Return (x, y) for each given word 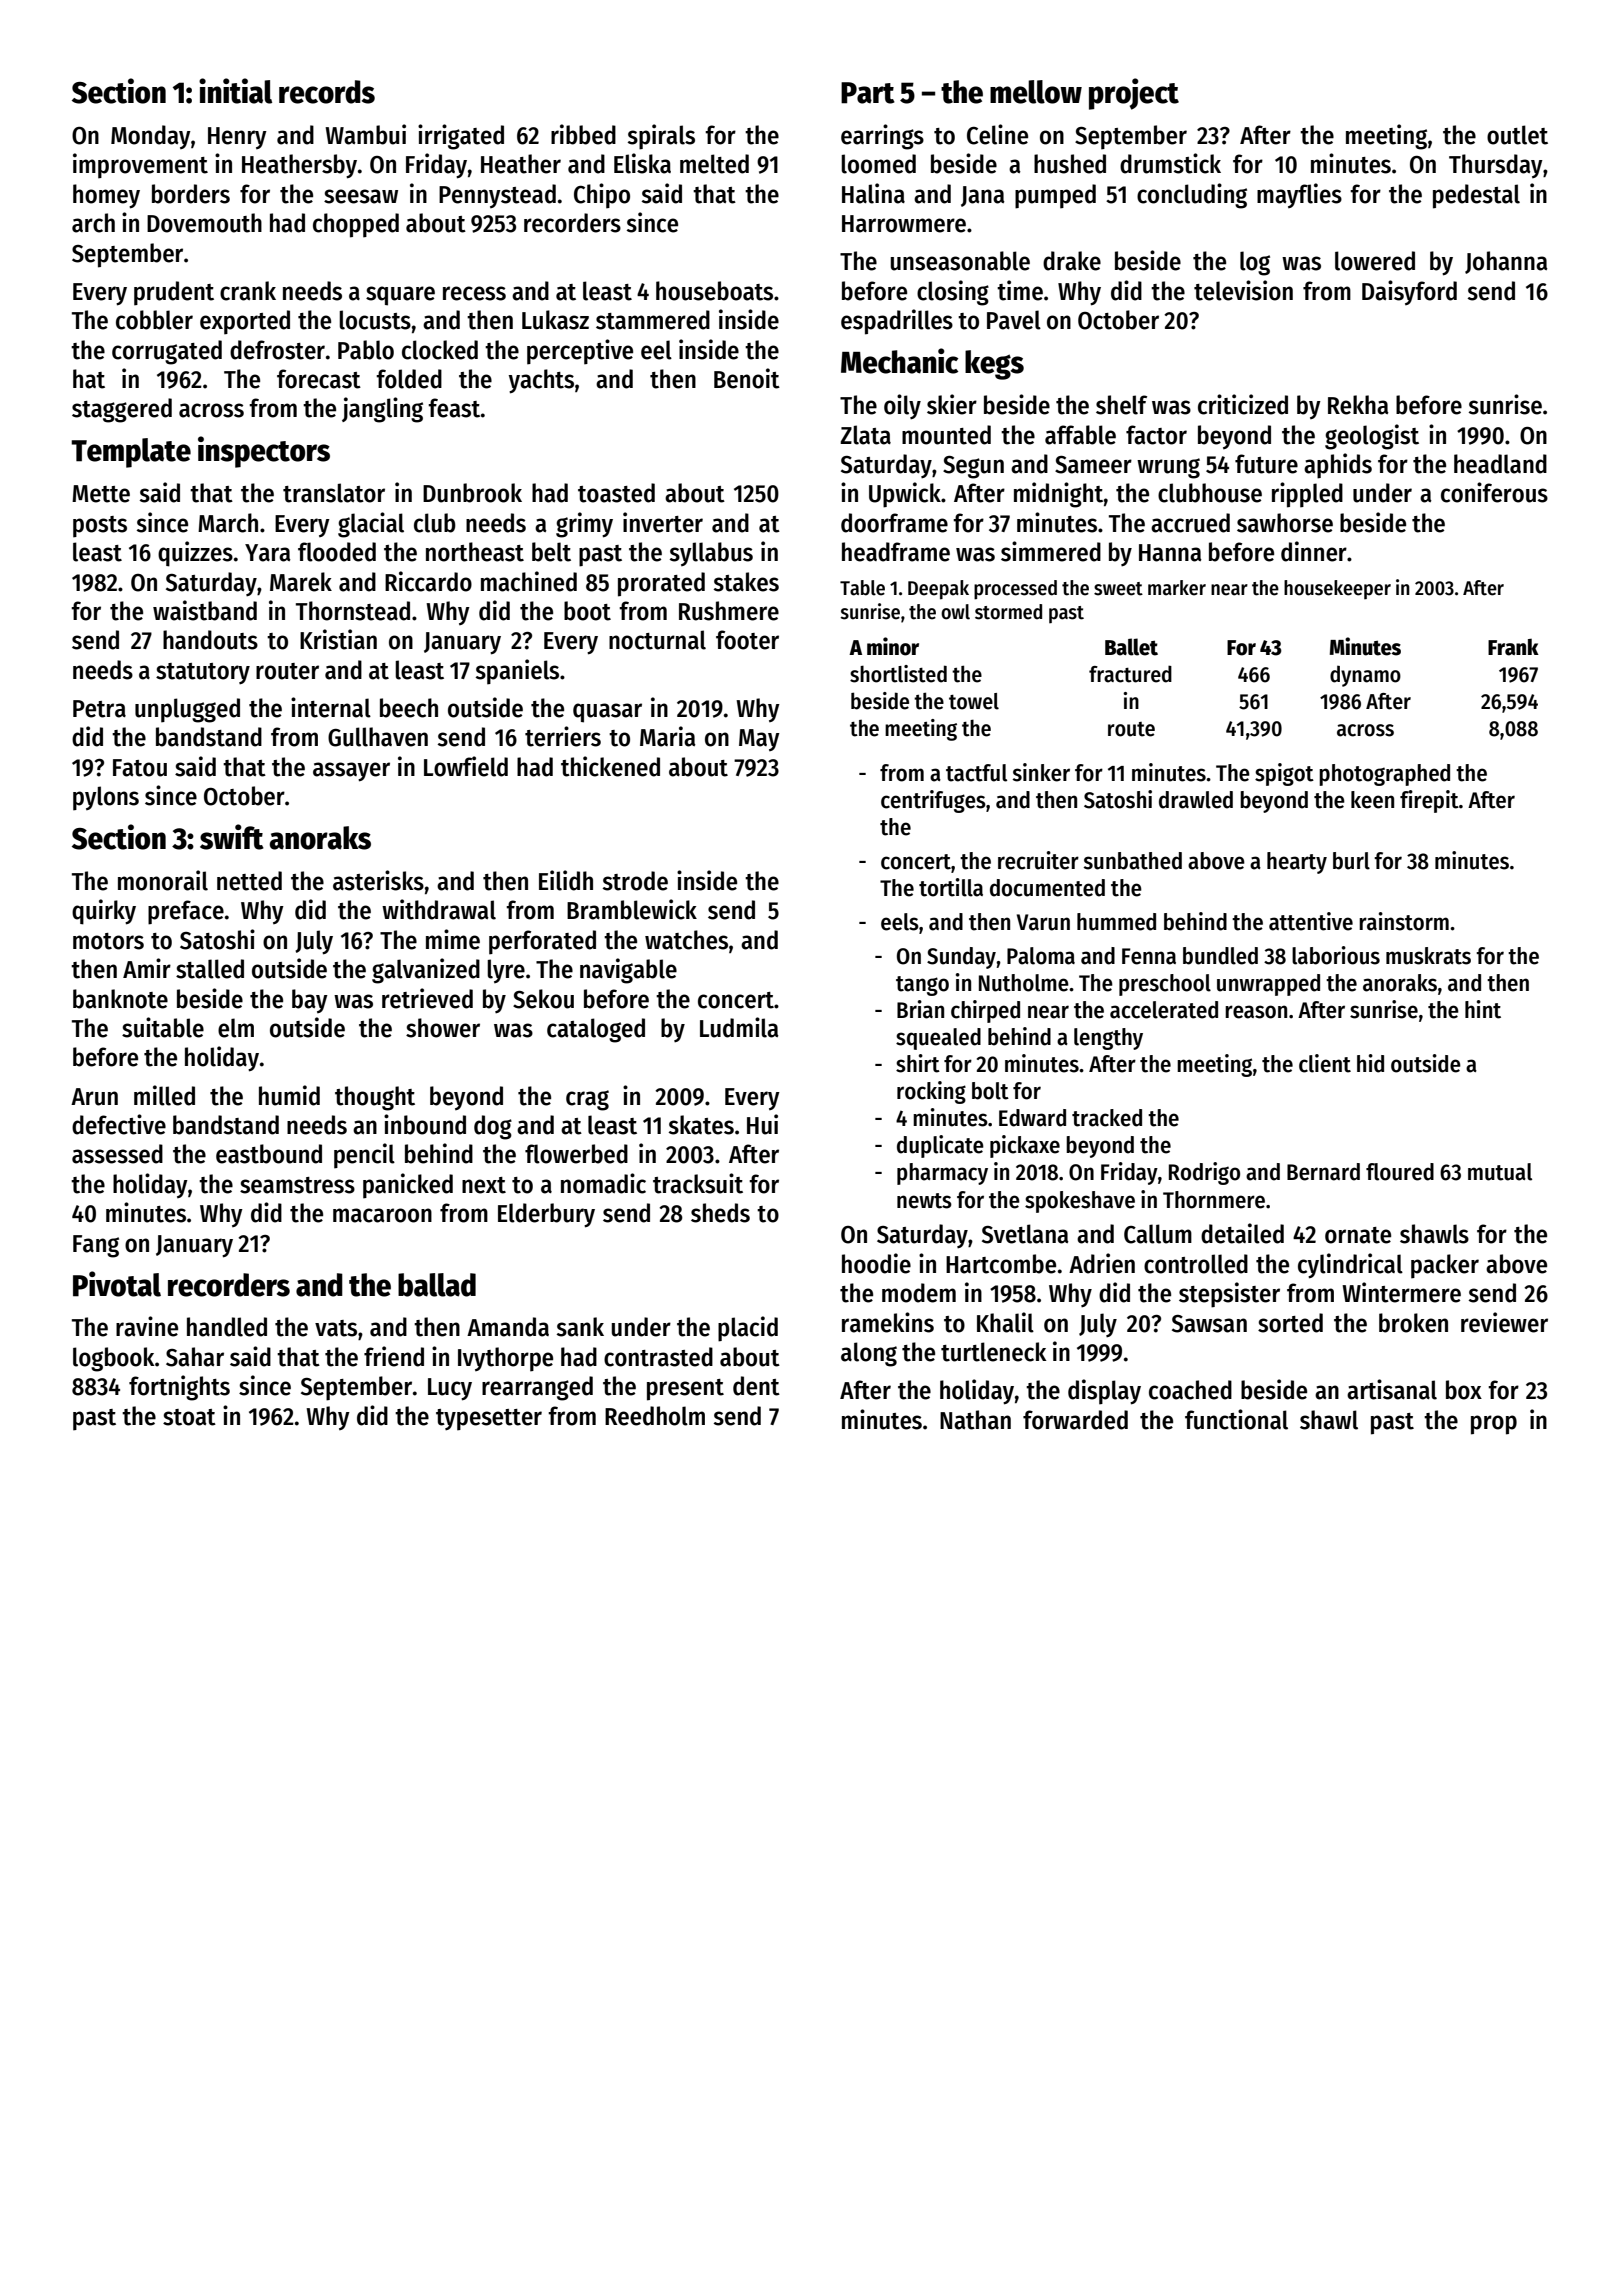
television (1243, 290)
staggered (122, 410)
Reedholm (655, 1416)
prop (1494, 1425)
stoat (189, 1417)
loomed (878, 164)
